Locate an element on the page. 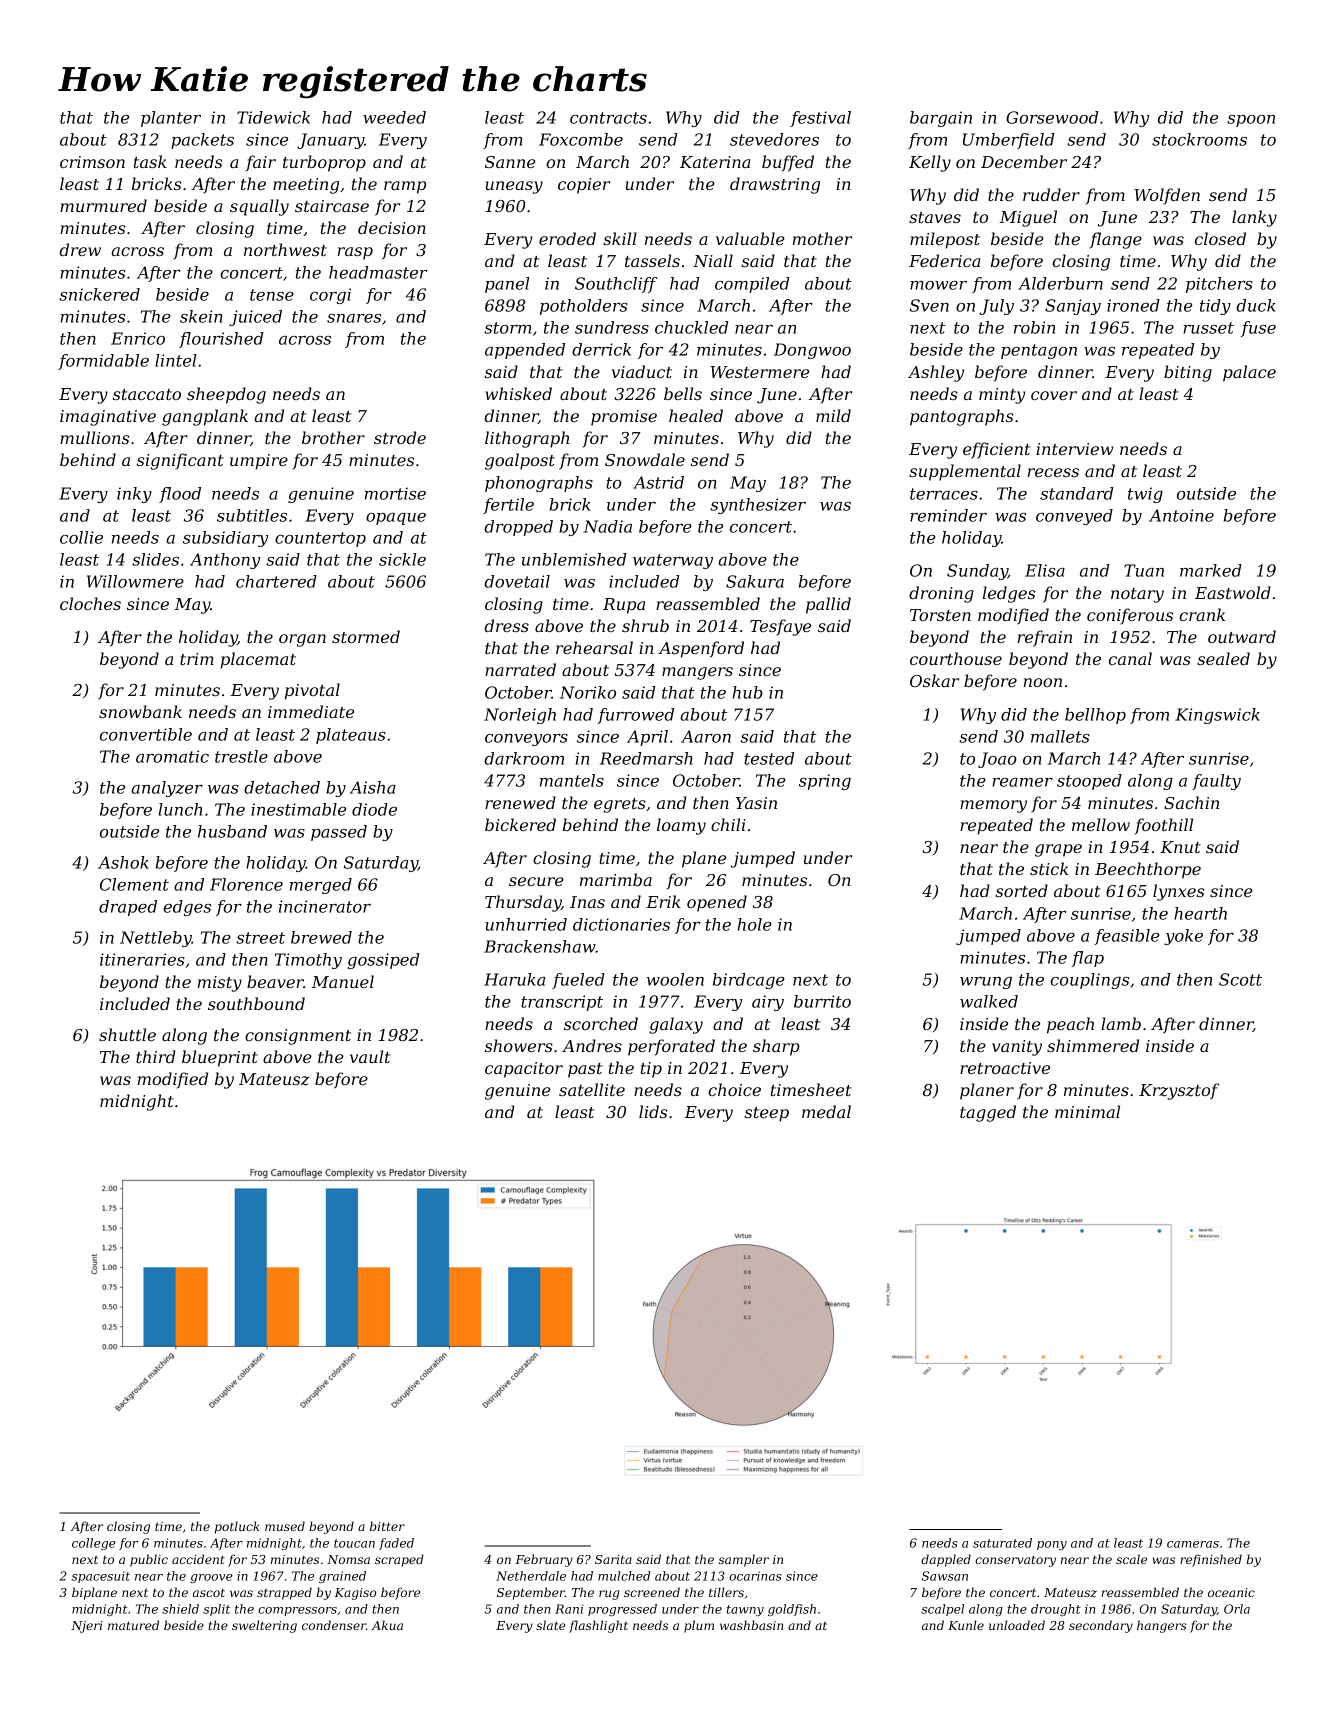 The height and width of the image is (1729, 1336). spoon is located at coordinates (1251, 121).
